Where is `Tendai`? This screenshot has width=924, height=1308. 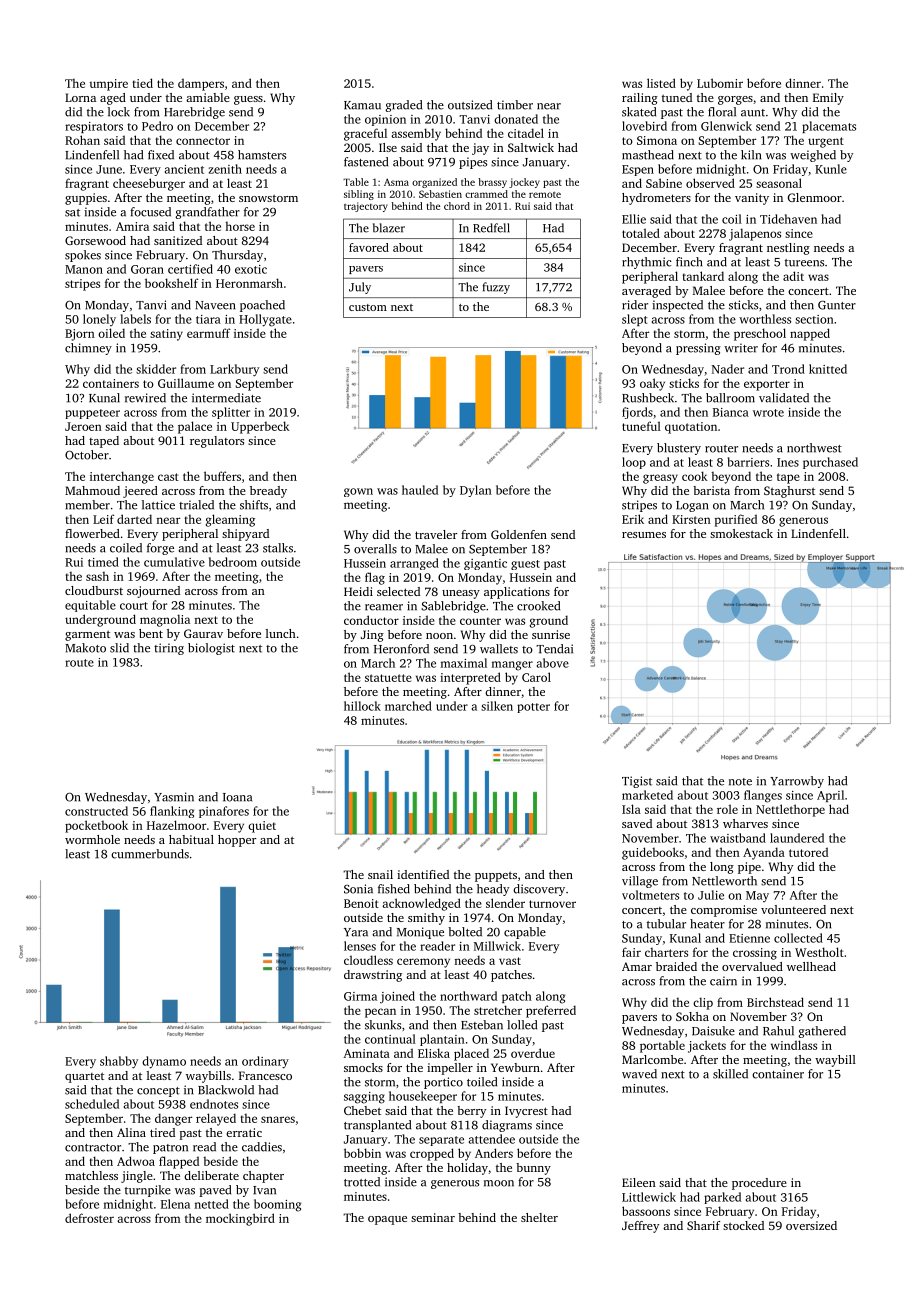 Tendai is located at coordinates (554, 649).
